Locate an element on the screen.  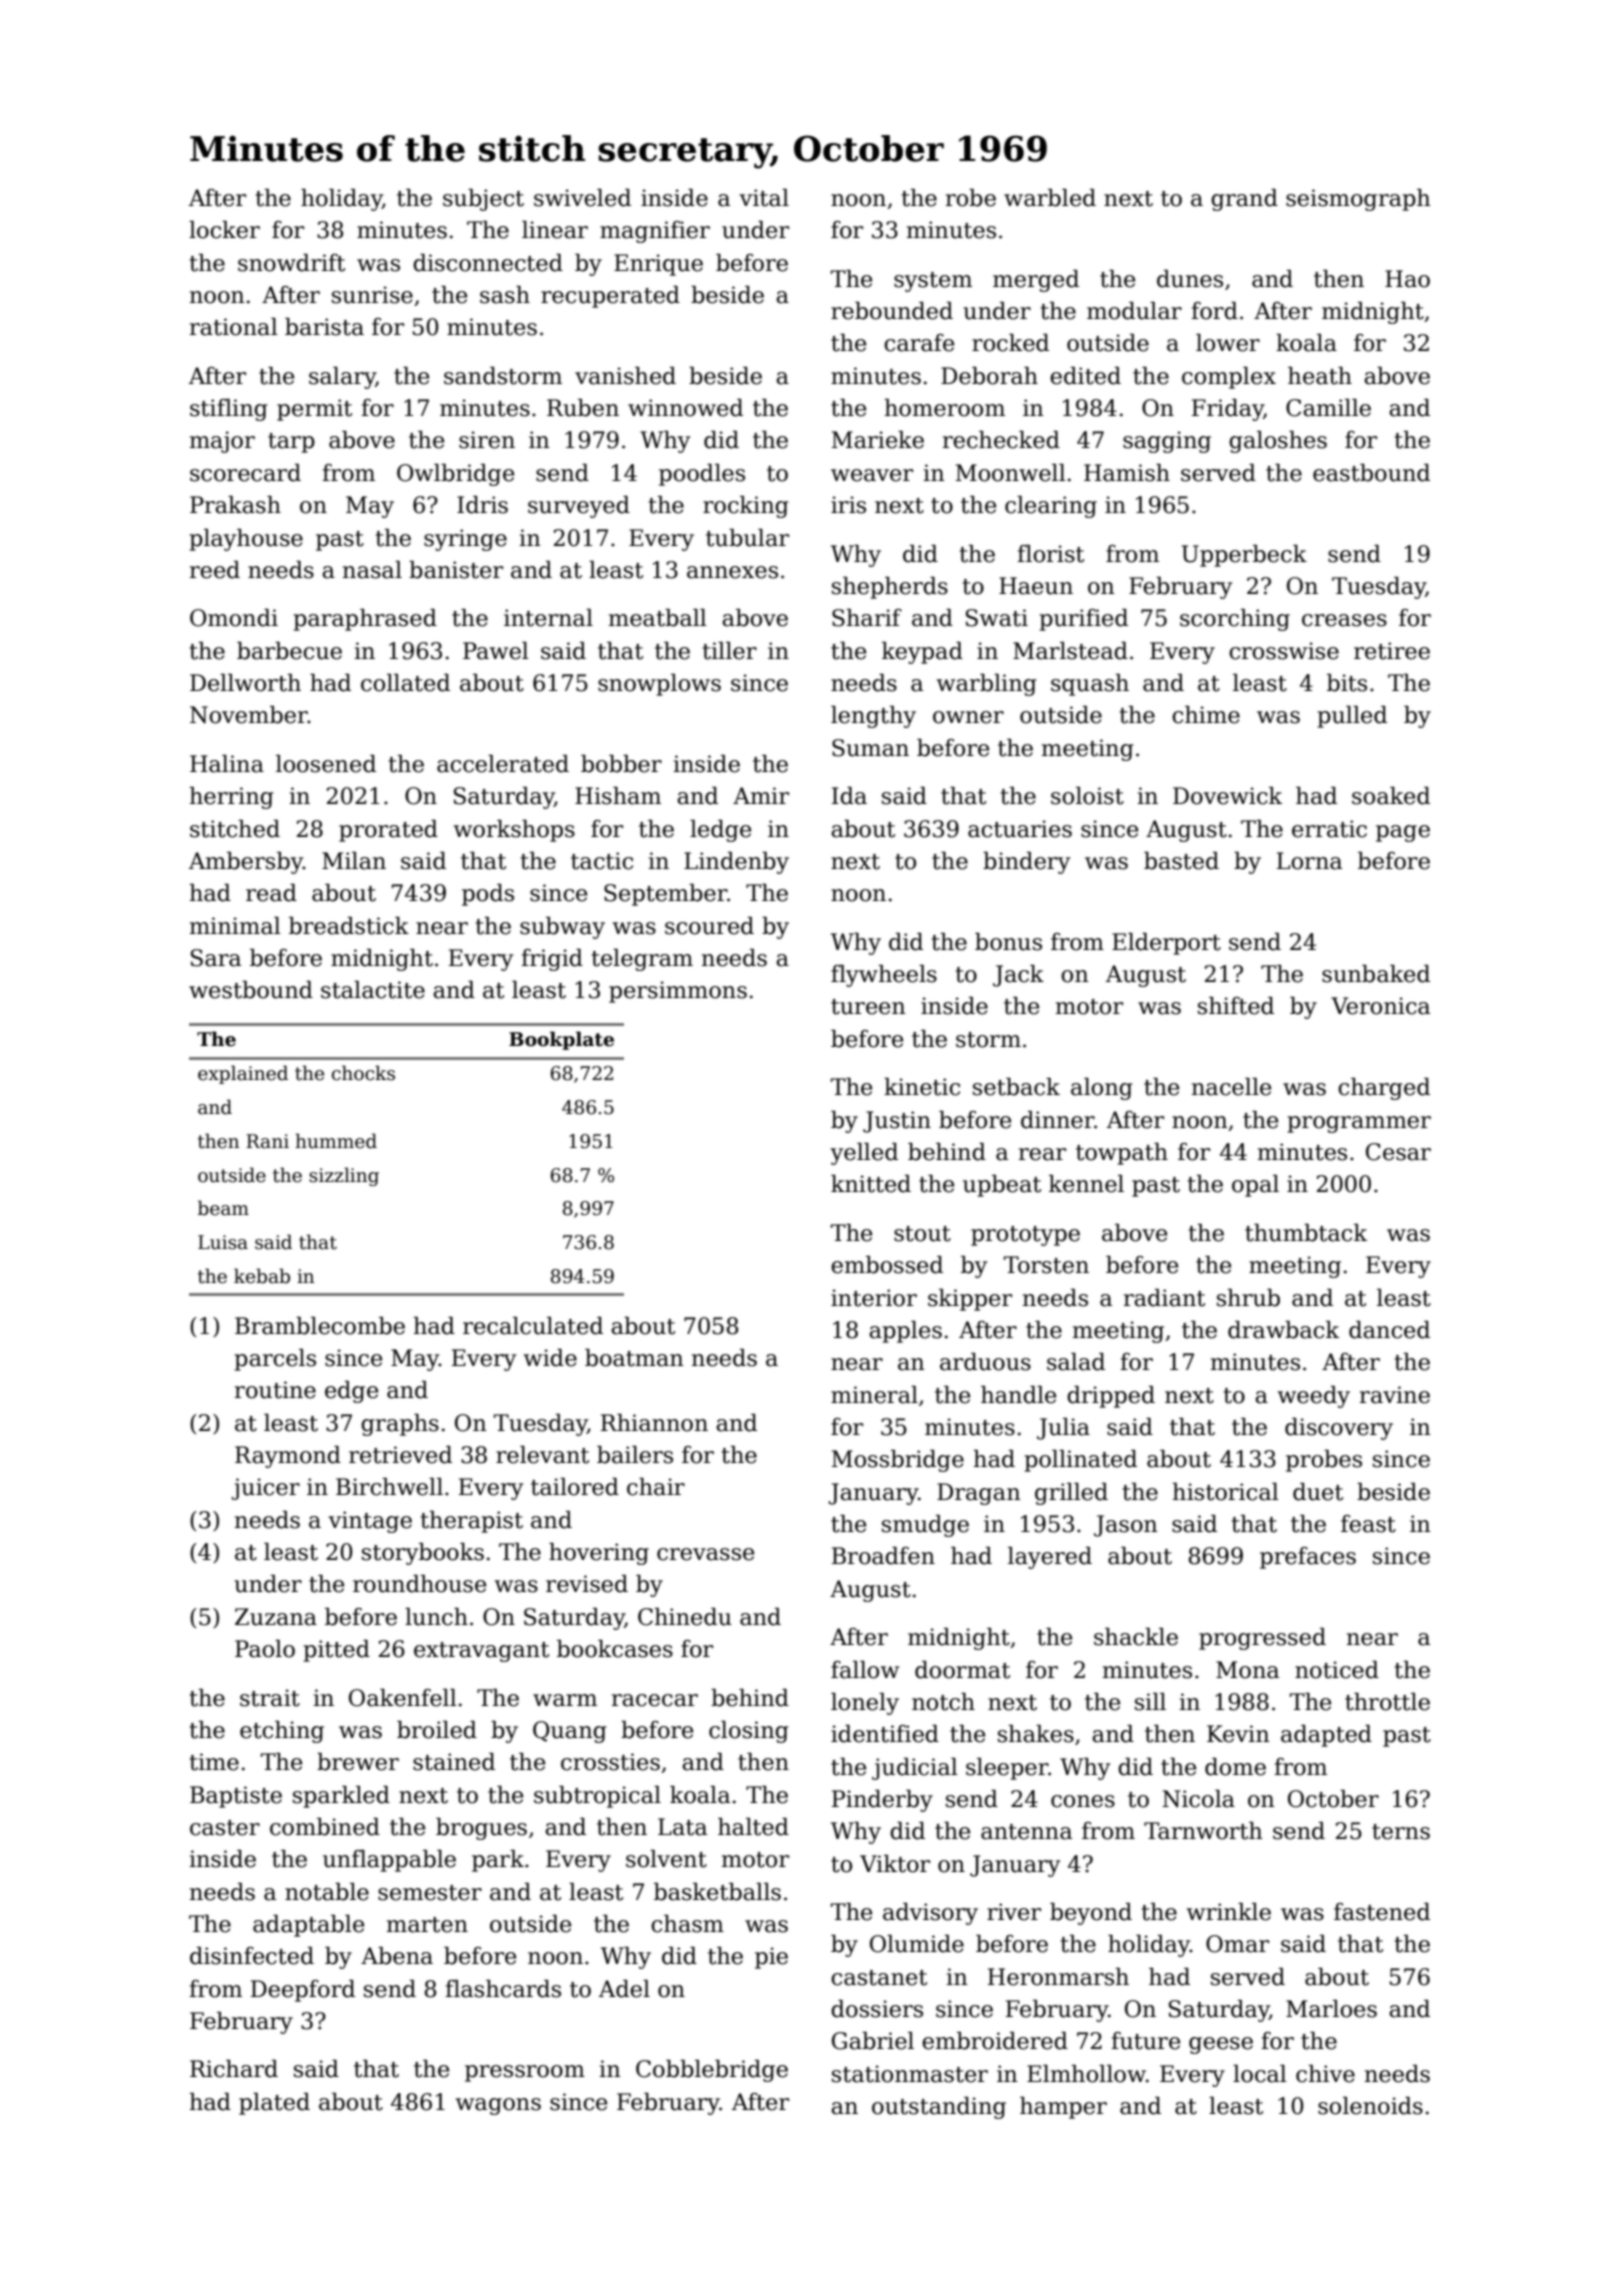
plated is located at coordinates (274, 2104).
